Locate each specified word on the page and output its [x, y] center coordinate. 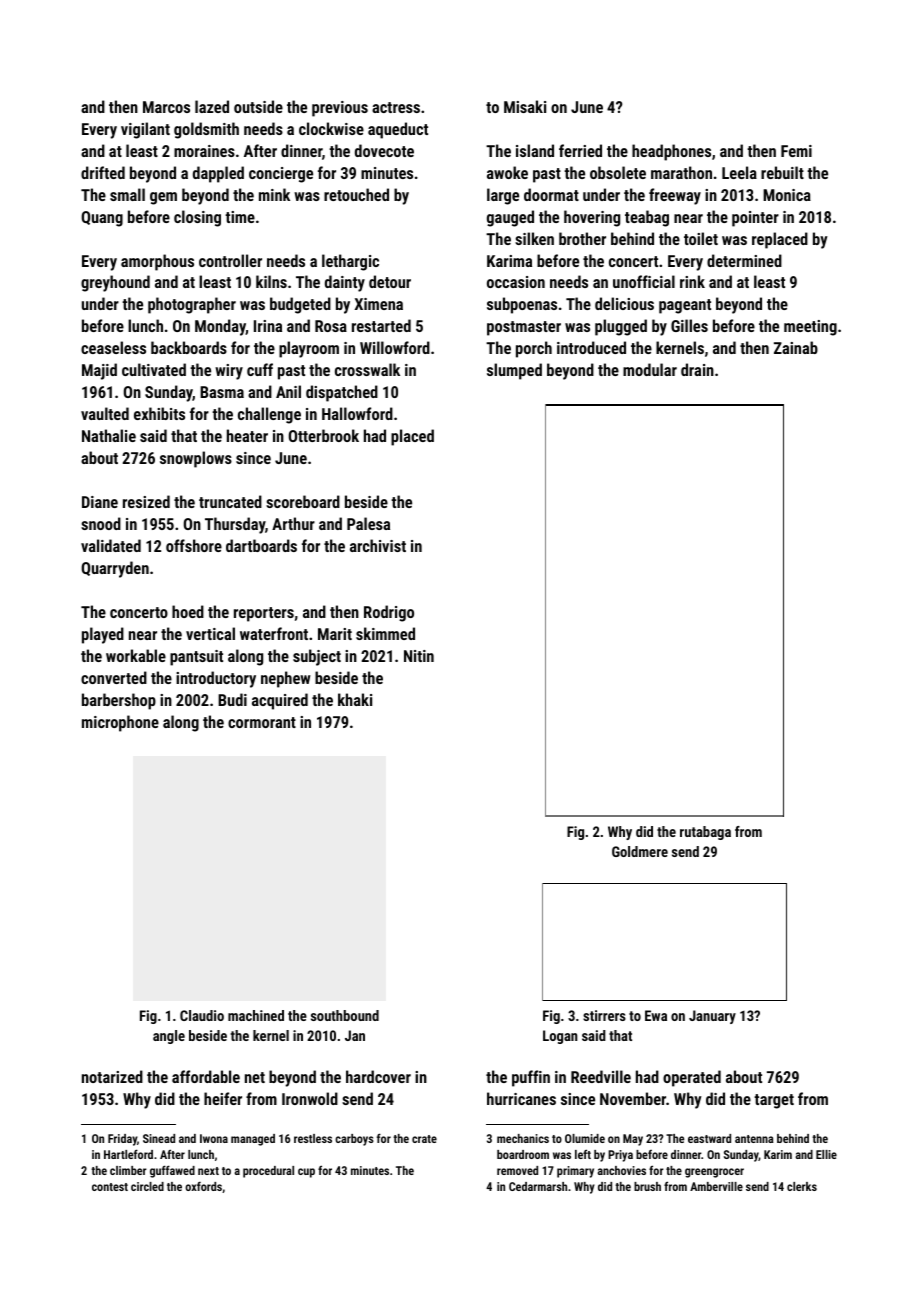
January [712, 1017]
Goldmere [640, 851]
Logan [560, 1037]
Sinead [159, 1138]
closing [197, 218]
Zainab [796, 347]
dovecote [384, 150]
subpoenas [522, 305]
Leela [739, 172]
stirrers [604, 1015]
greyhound [115, 283]
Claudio [202, 1015]
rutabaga [705, 833]
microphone [120, 723]
